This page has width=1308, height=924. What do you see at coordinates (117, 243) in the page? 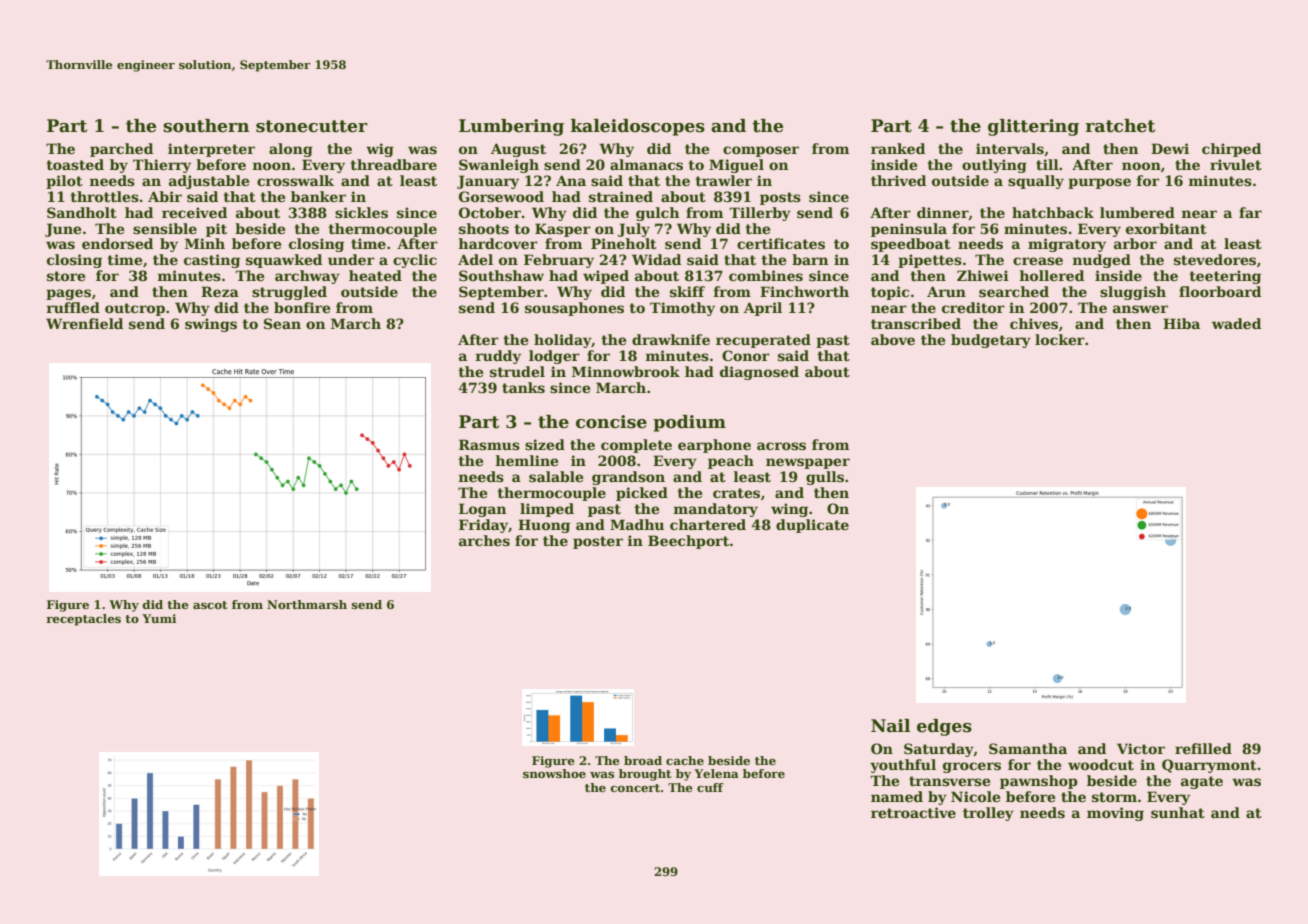
I see `endorsed` at bounding box center [117, 243].
